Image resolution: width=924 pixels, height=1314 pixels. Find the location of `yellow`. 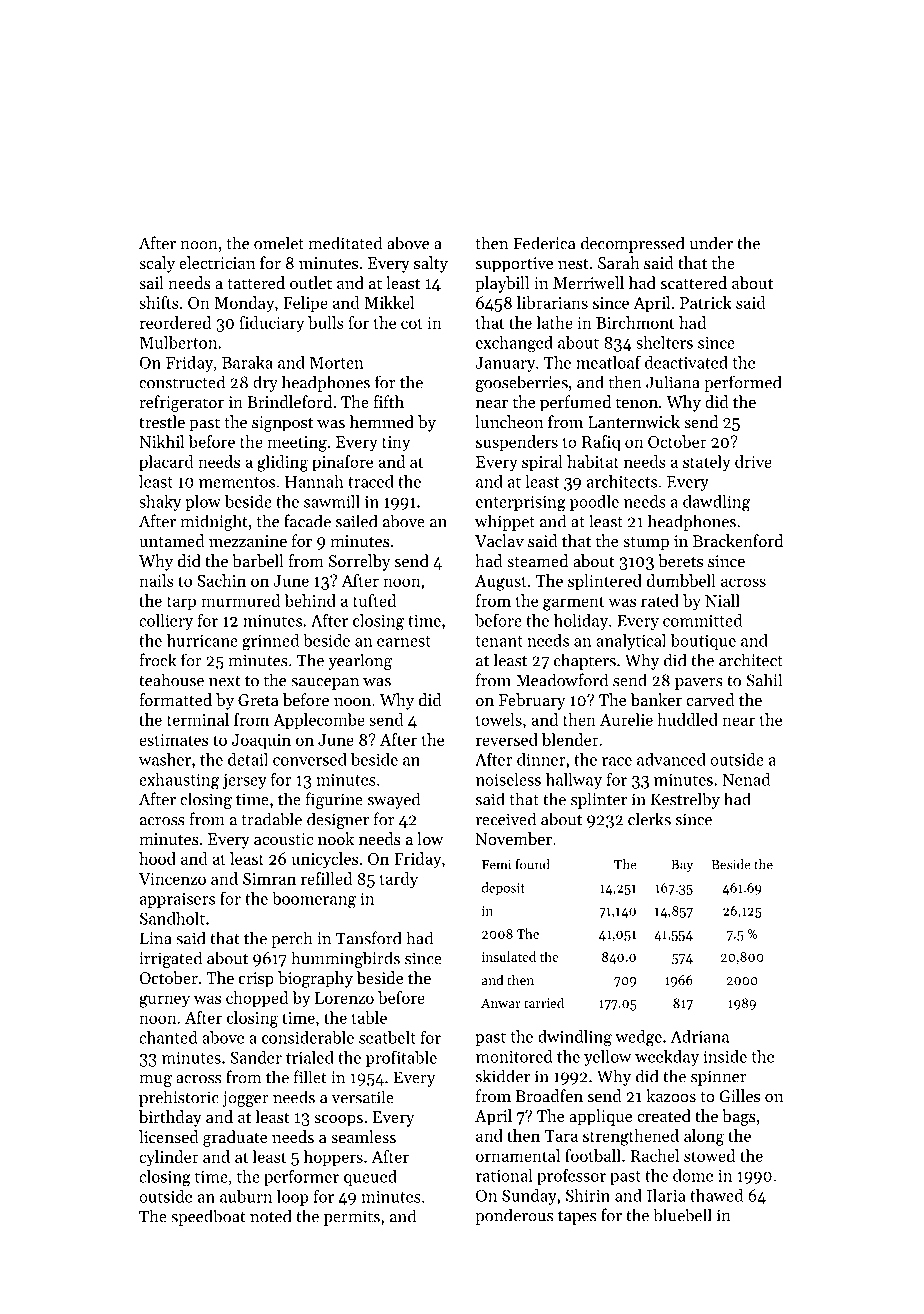

yellow is located at coordinates (607, 1058).
